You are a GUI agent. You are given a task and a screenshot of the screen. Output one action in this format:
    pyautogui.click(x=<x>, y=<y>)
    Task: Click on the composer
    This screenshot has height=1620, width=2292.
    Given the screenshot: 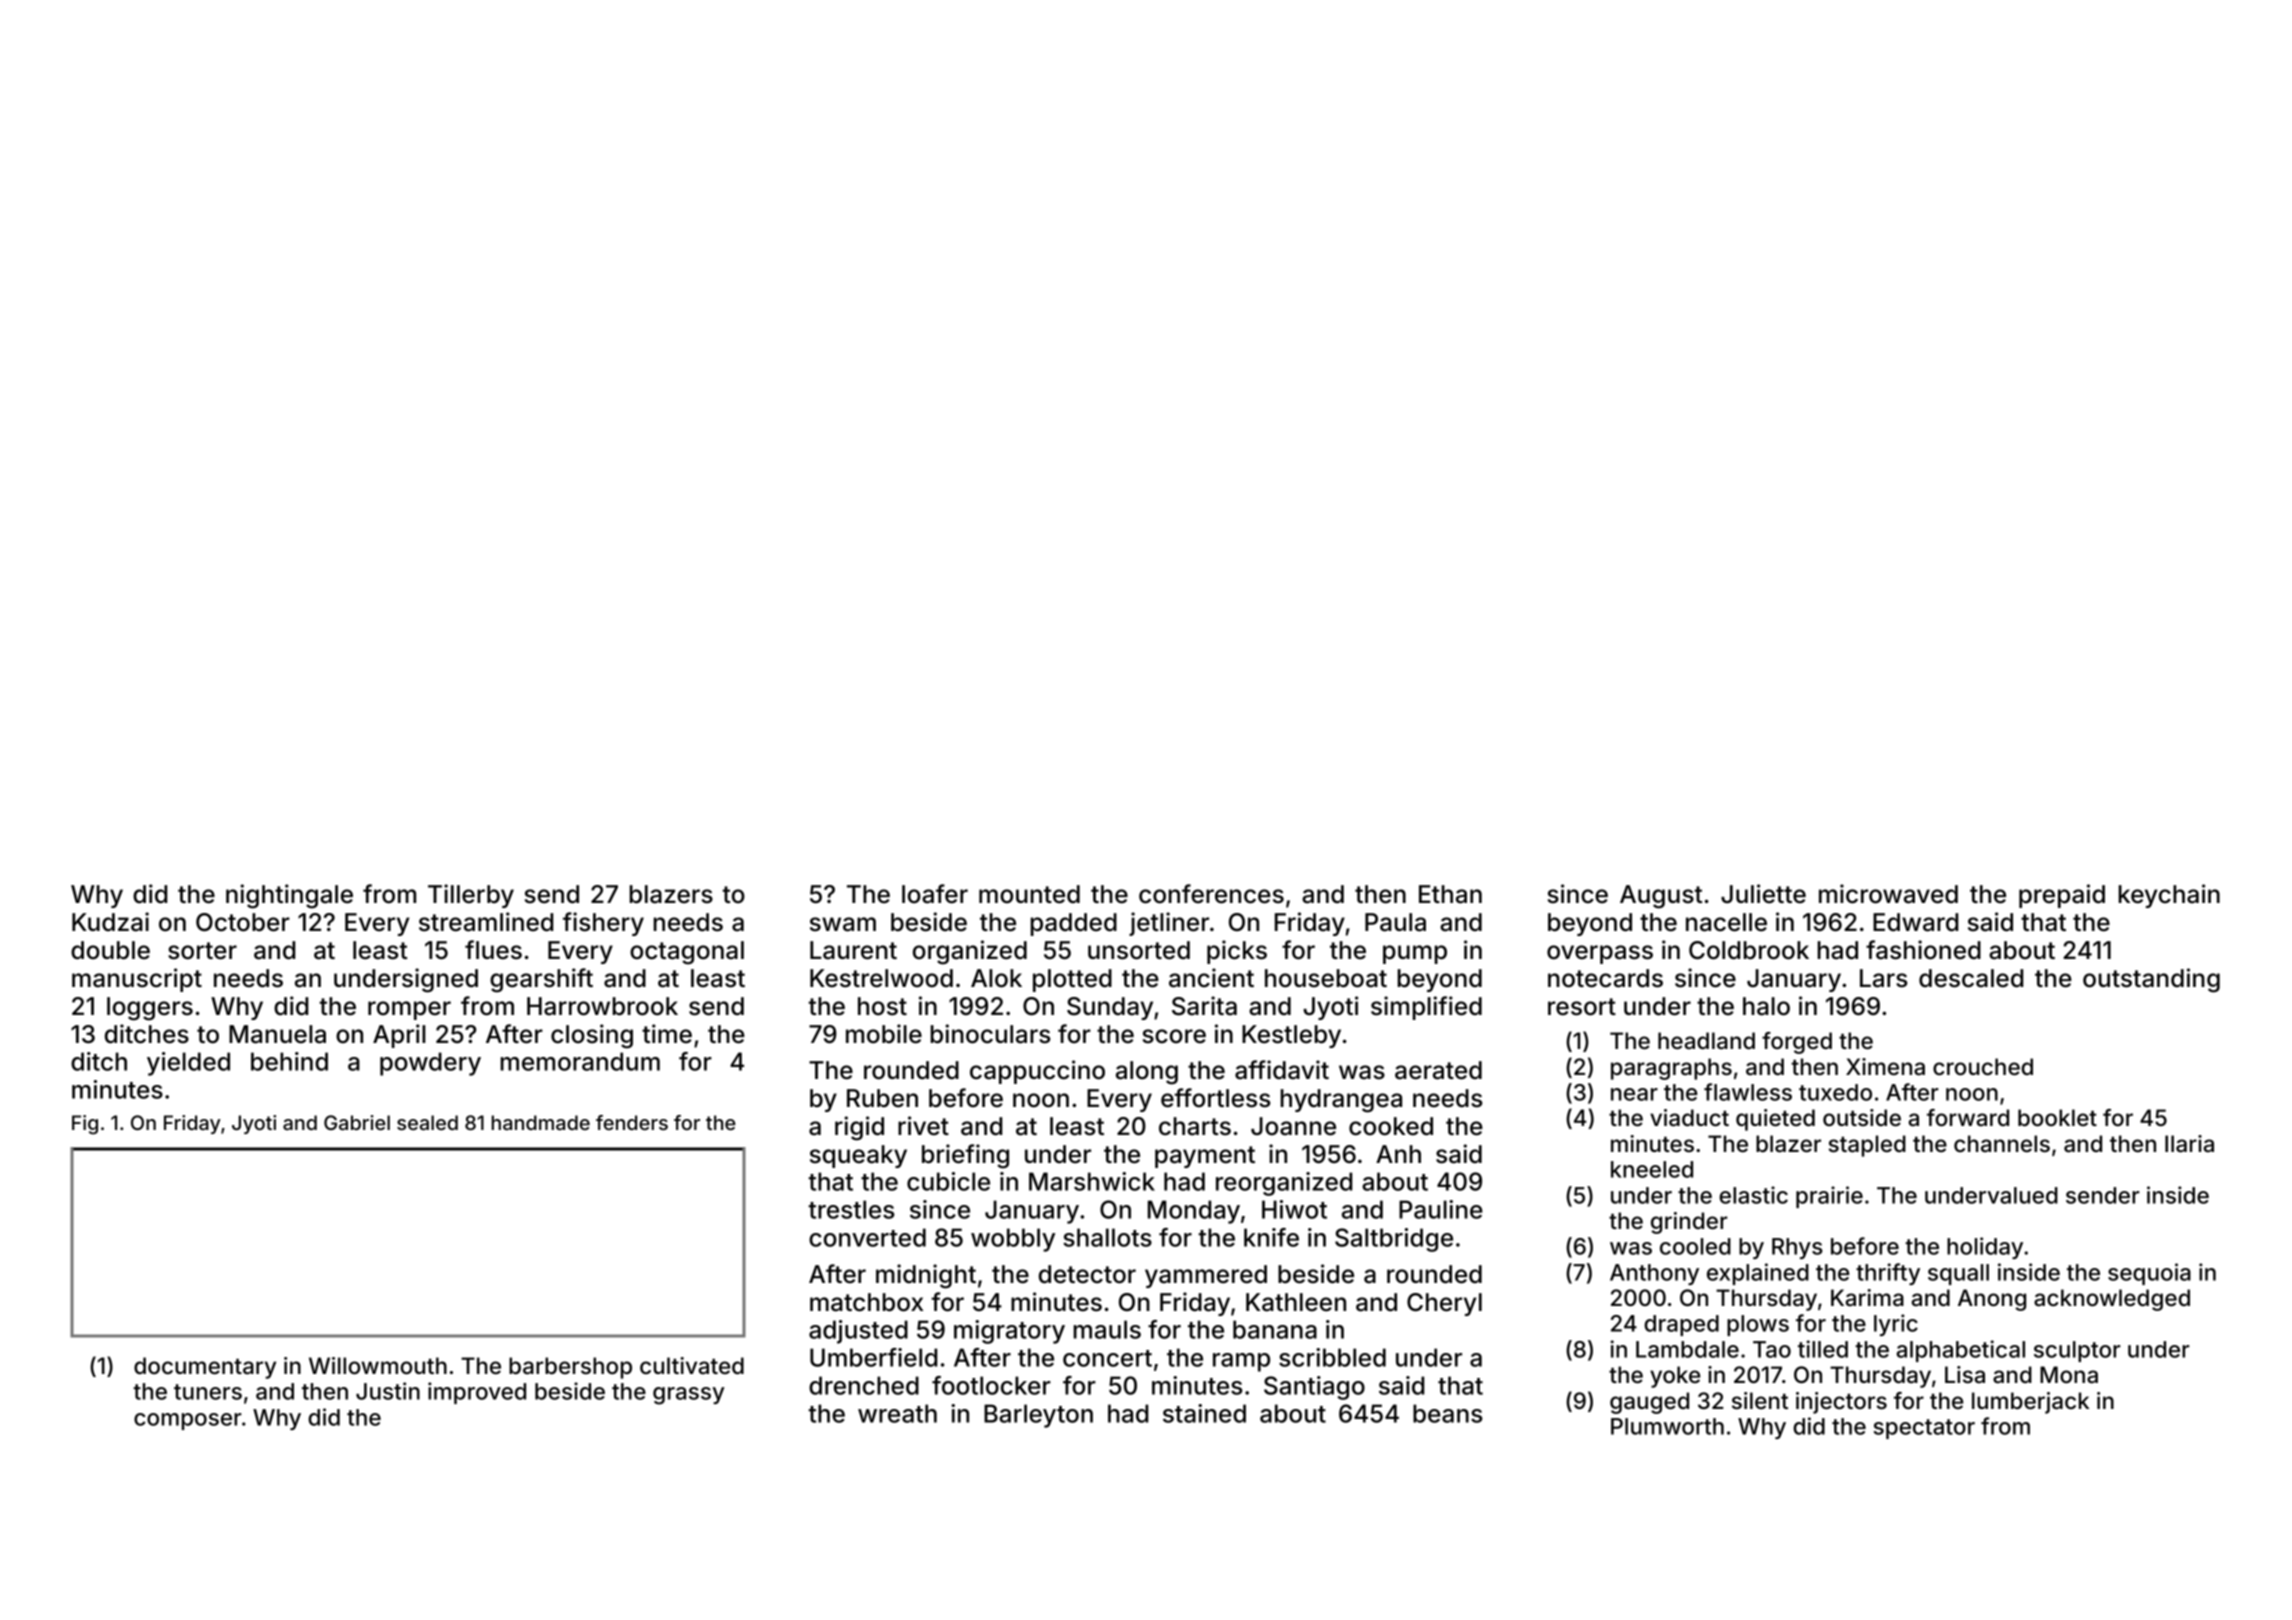 What is the action you would take?
    pyautogui.click(x=188, y=1421)
